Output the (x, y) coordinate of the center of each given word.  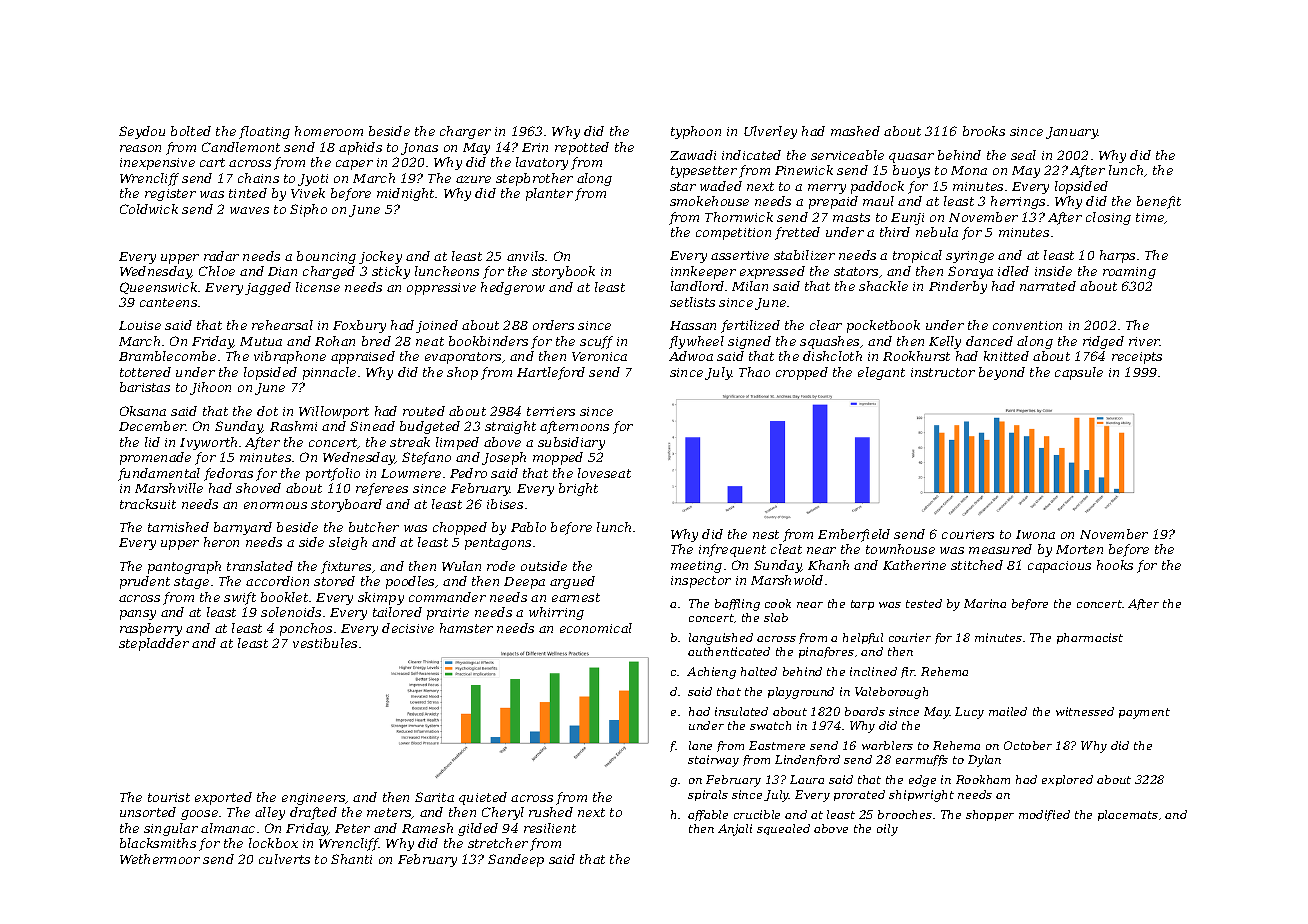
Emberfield (854, 535)
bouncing (326, 257)
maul (878, 201)
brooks (984, 131)
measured (1000, 549)
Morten (1079, 549)
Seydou (142, 132)
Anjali (735, 830)
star (683, 186)
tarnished (178, 527)
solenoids (291, 612)
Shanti (351, 859)
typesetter (704, 172)
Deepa (524, 583)
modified (1044, 815)
